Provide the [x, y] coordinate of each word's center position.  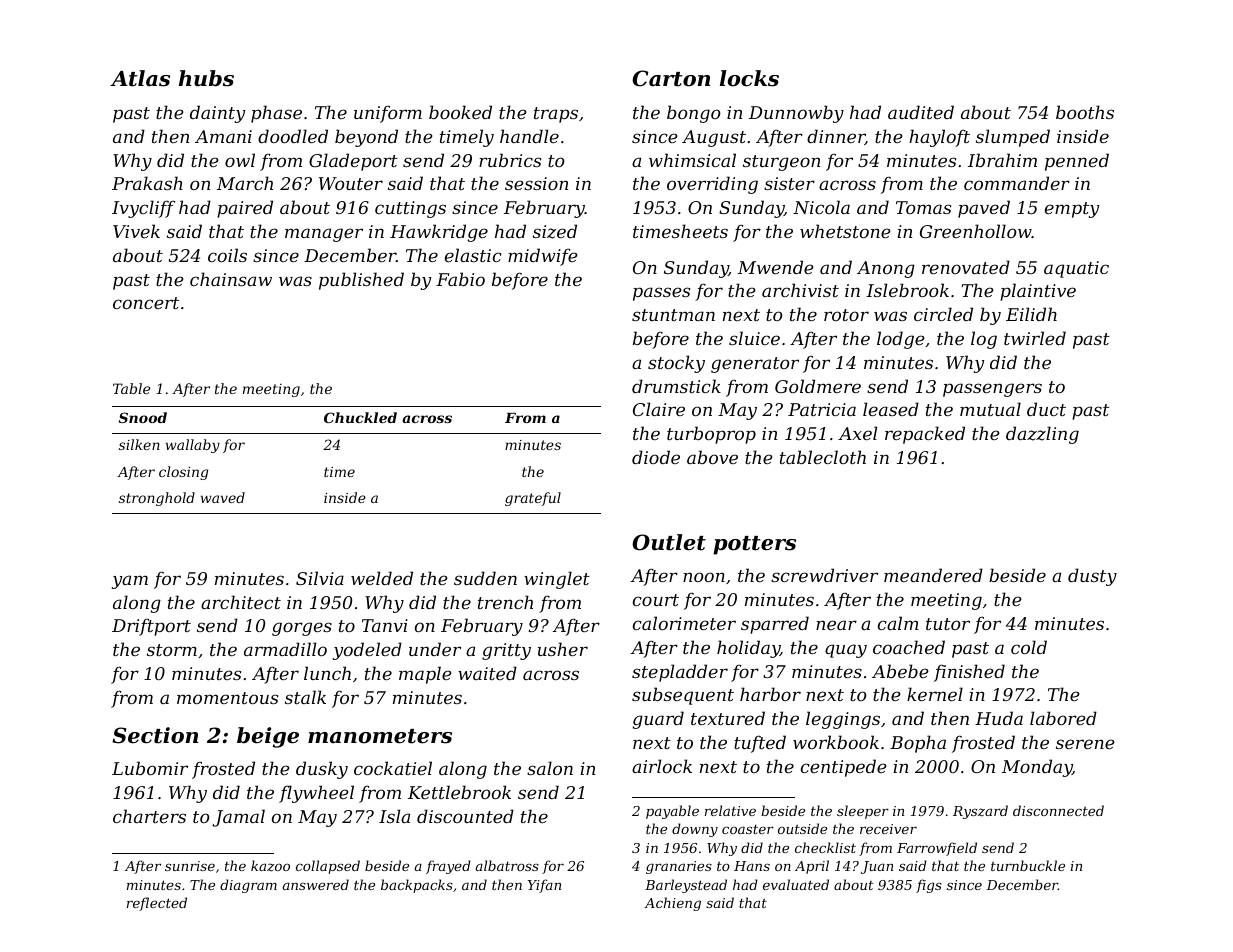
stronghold [157, 499]
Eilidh [1031, 314]
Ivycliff [143, 209]
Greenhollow [976, 231]
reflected [157, 904]
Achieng [672, 904]
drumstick [676, 386]
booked [460, 112]
